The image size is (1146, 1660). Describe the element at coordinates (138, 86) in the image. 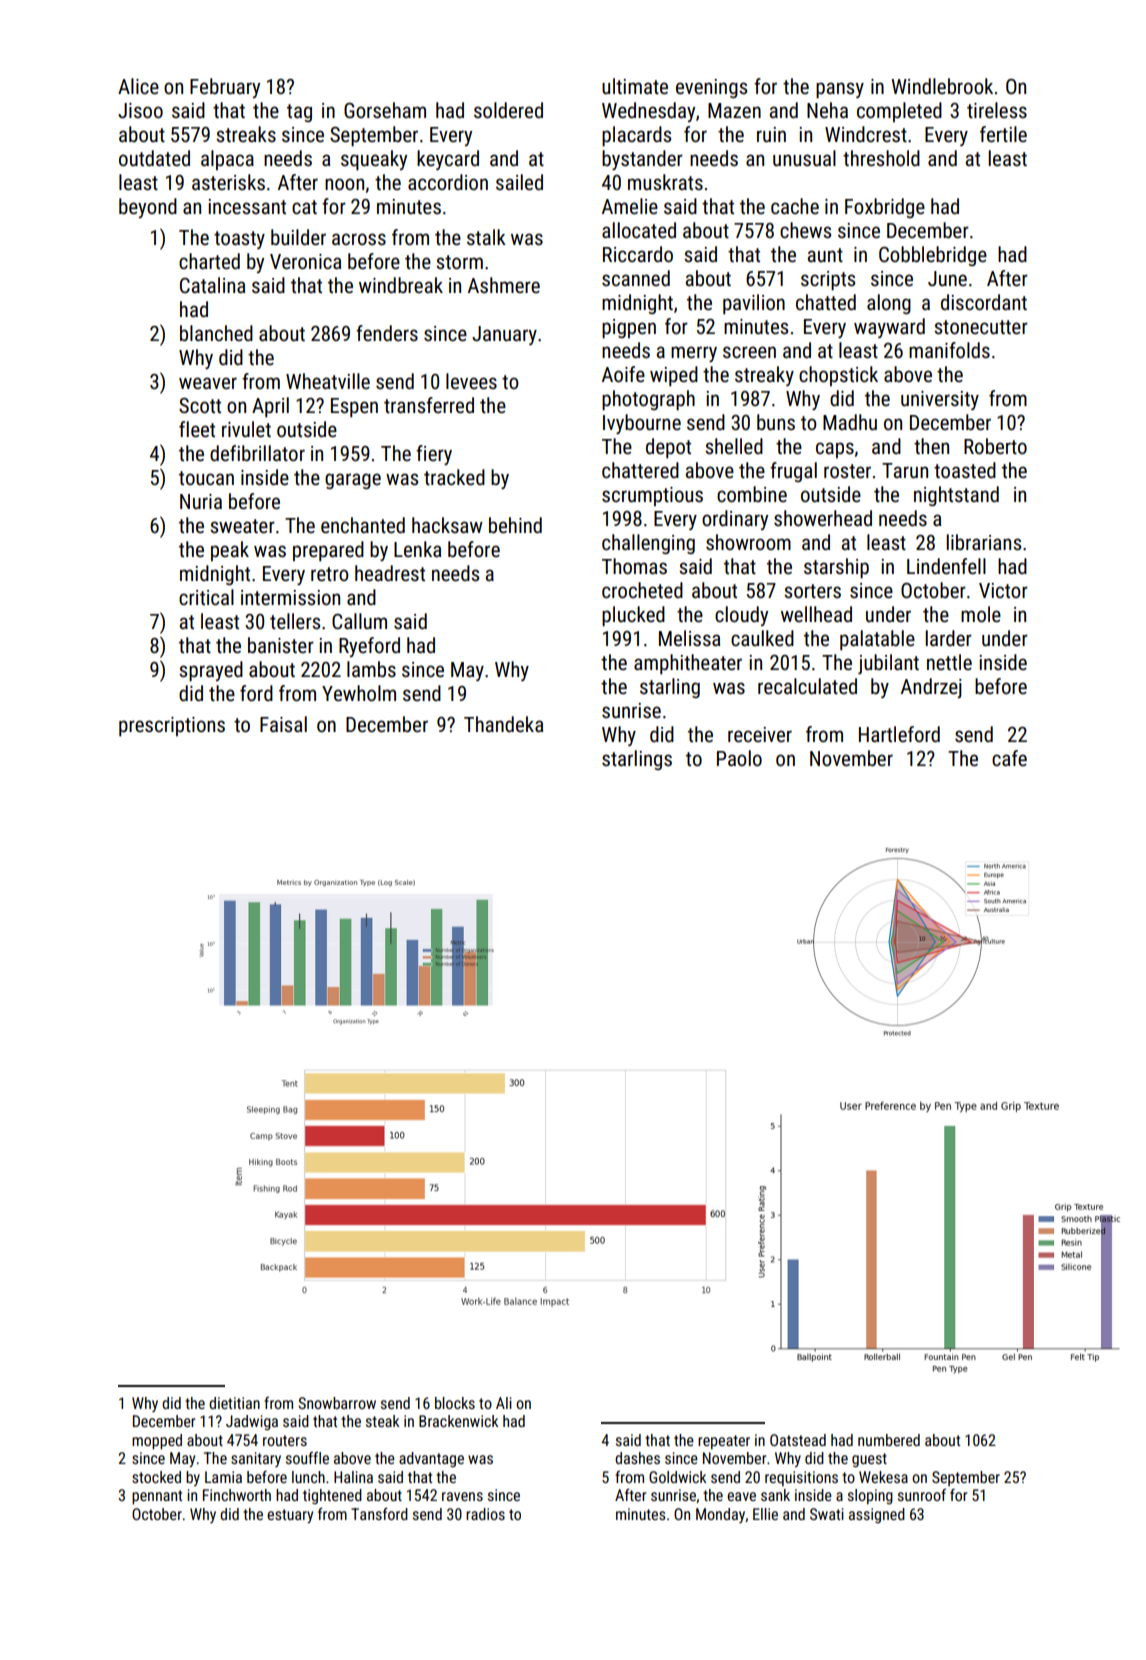

I see `Alice` at that location.
